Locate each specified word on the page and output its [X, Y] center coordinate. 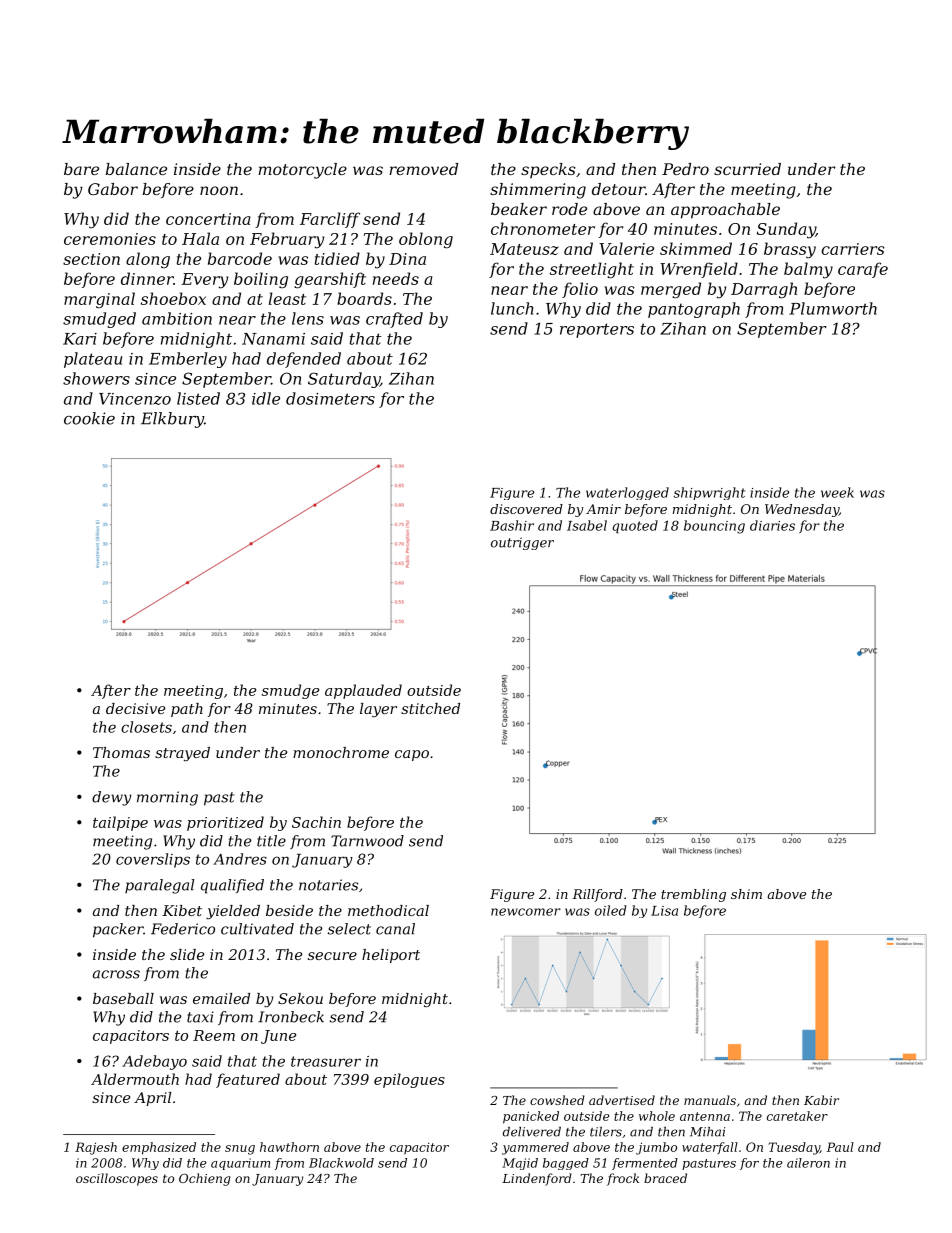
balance [136, 169]
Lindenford [537, 1179]
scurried [747, 169]
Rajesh [96, 1148]
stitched [430, 708]
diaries [772, 525]
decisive [135, 708]
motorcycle [302, 171]
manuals [710, 1100]
